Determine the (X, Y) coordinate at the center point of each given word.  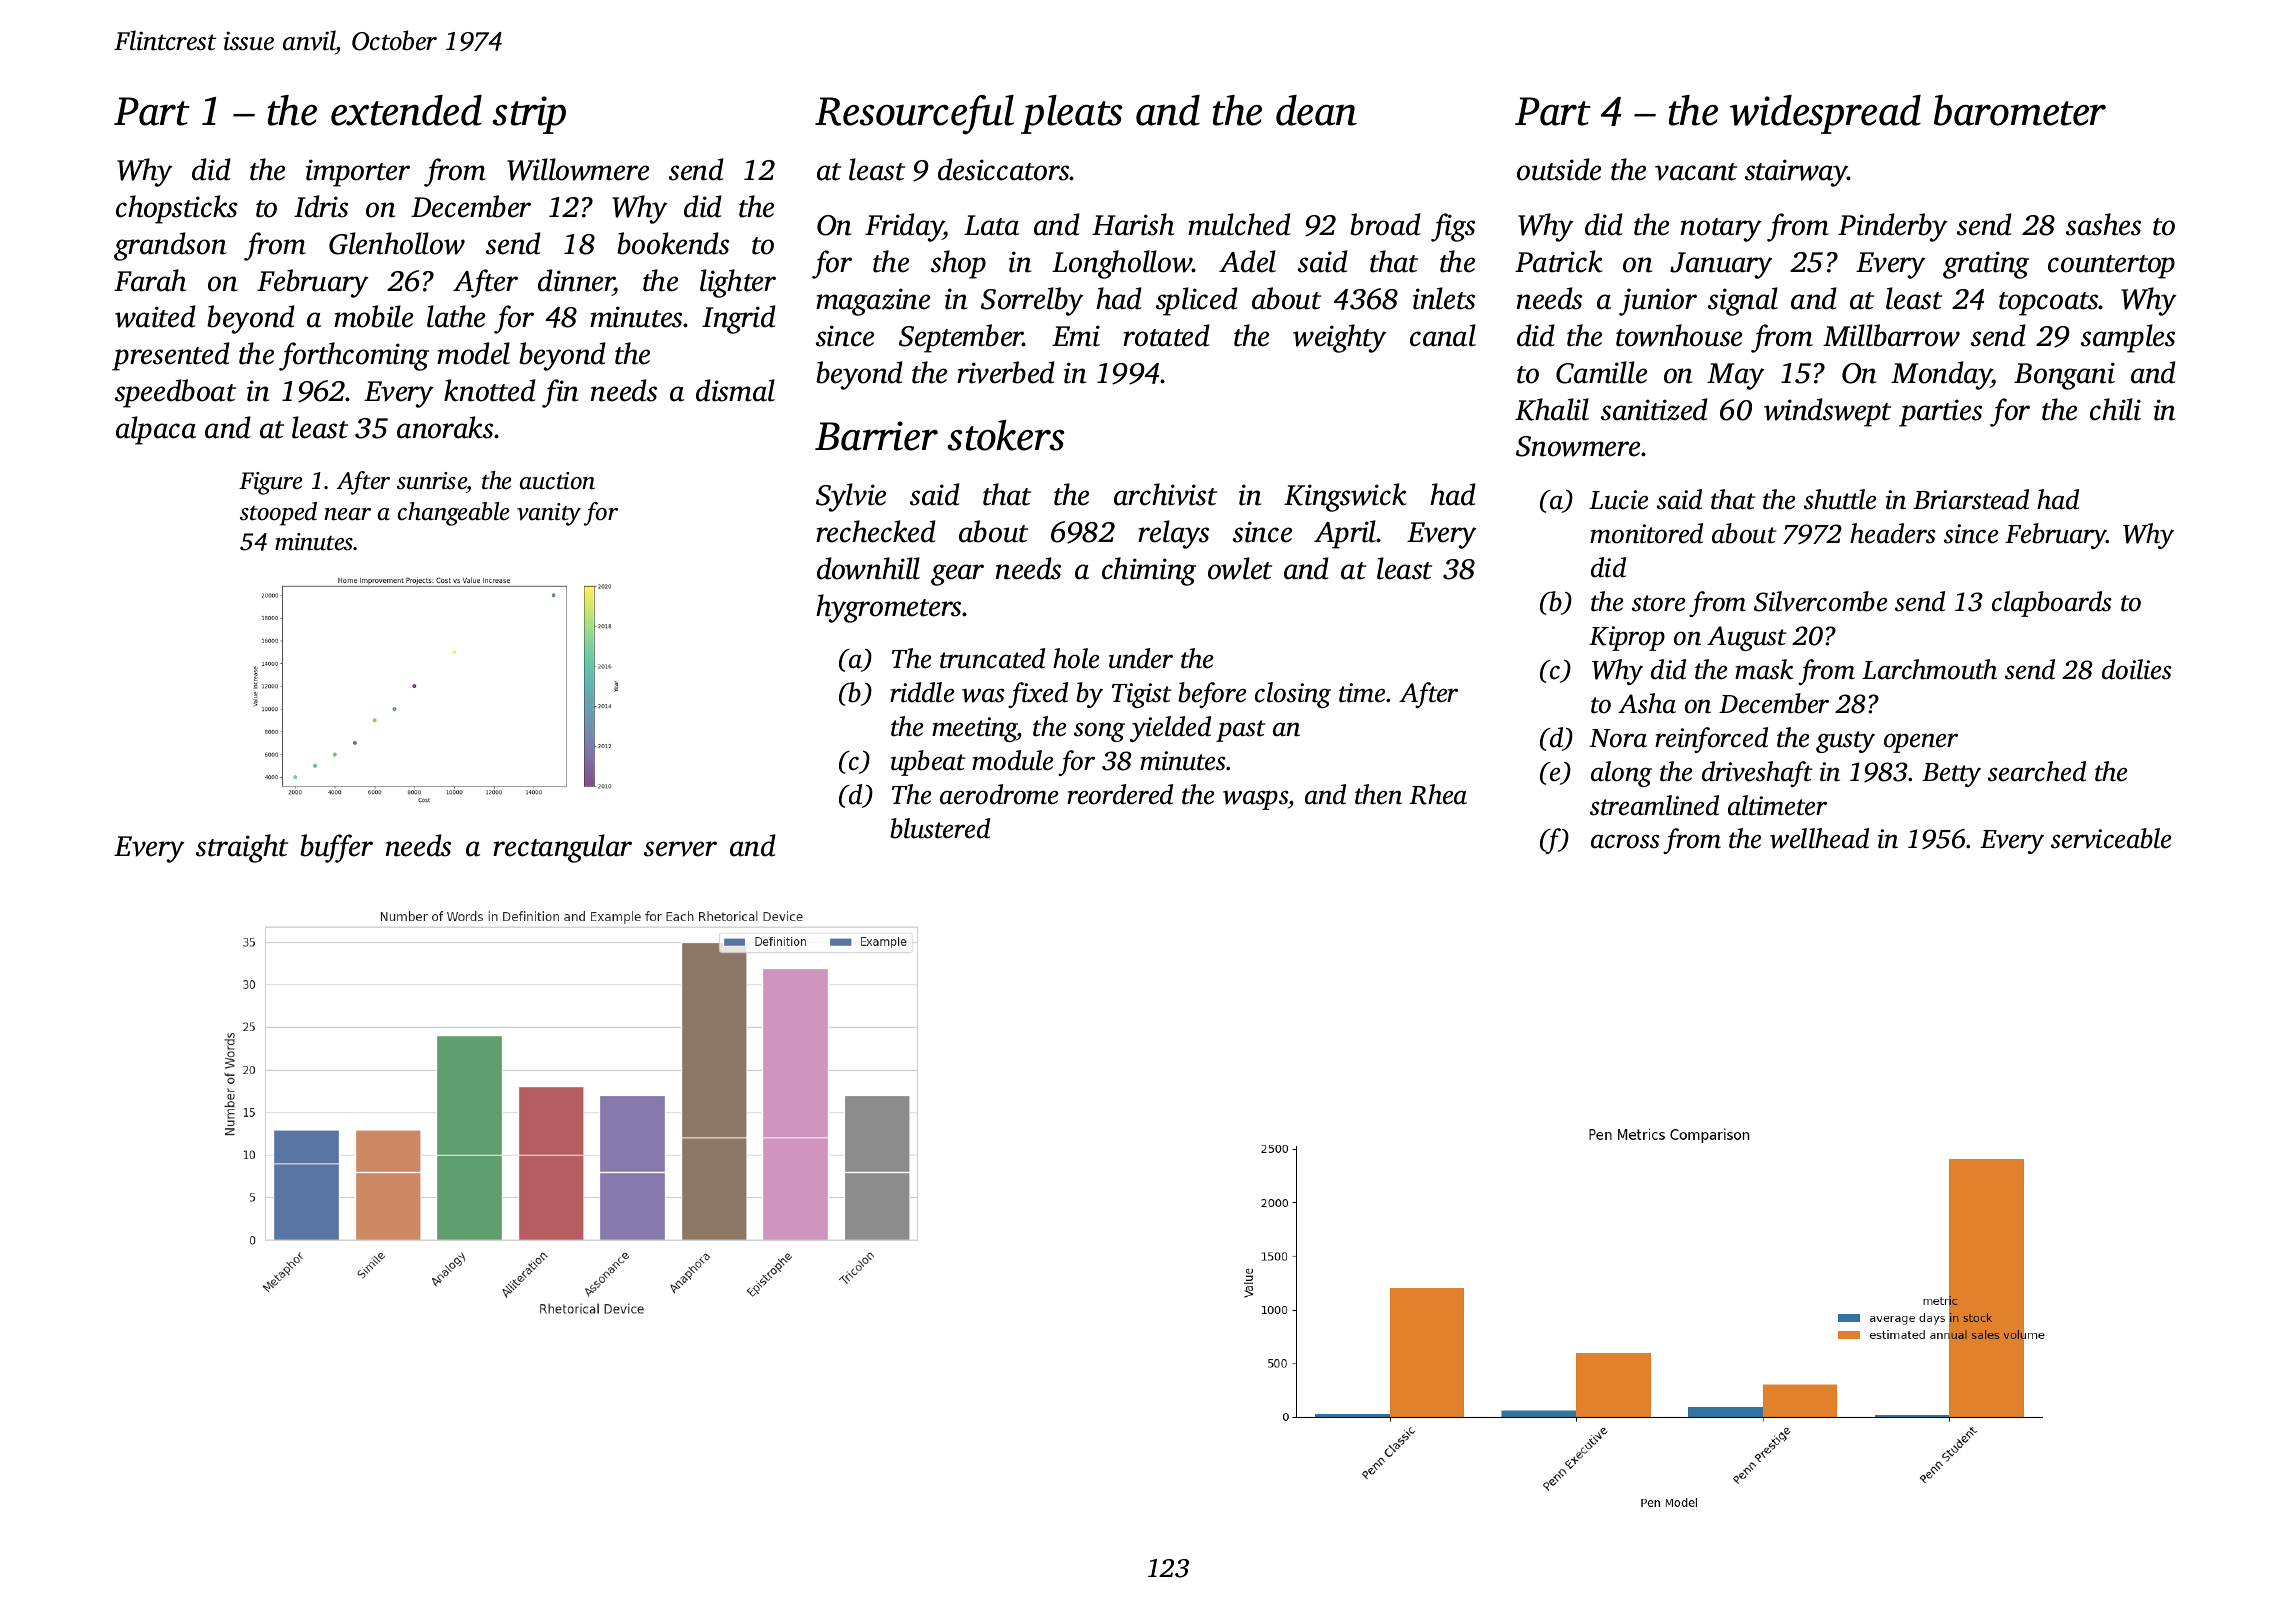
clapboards (2052, 604)
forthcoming (354, 356)
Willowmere (578, 169)
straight (242, 848)
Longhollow (1122, 264)
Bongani (2064, 376)
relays (1173, 534)
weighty (1339, 338)
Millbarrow (1891, 335)
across (1625, 841)
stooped (278, 514)
